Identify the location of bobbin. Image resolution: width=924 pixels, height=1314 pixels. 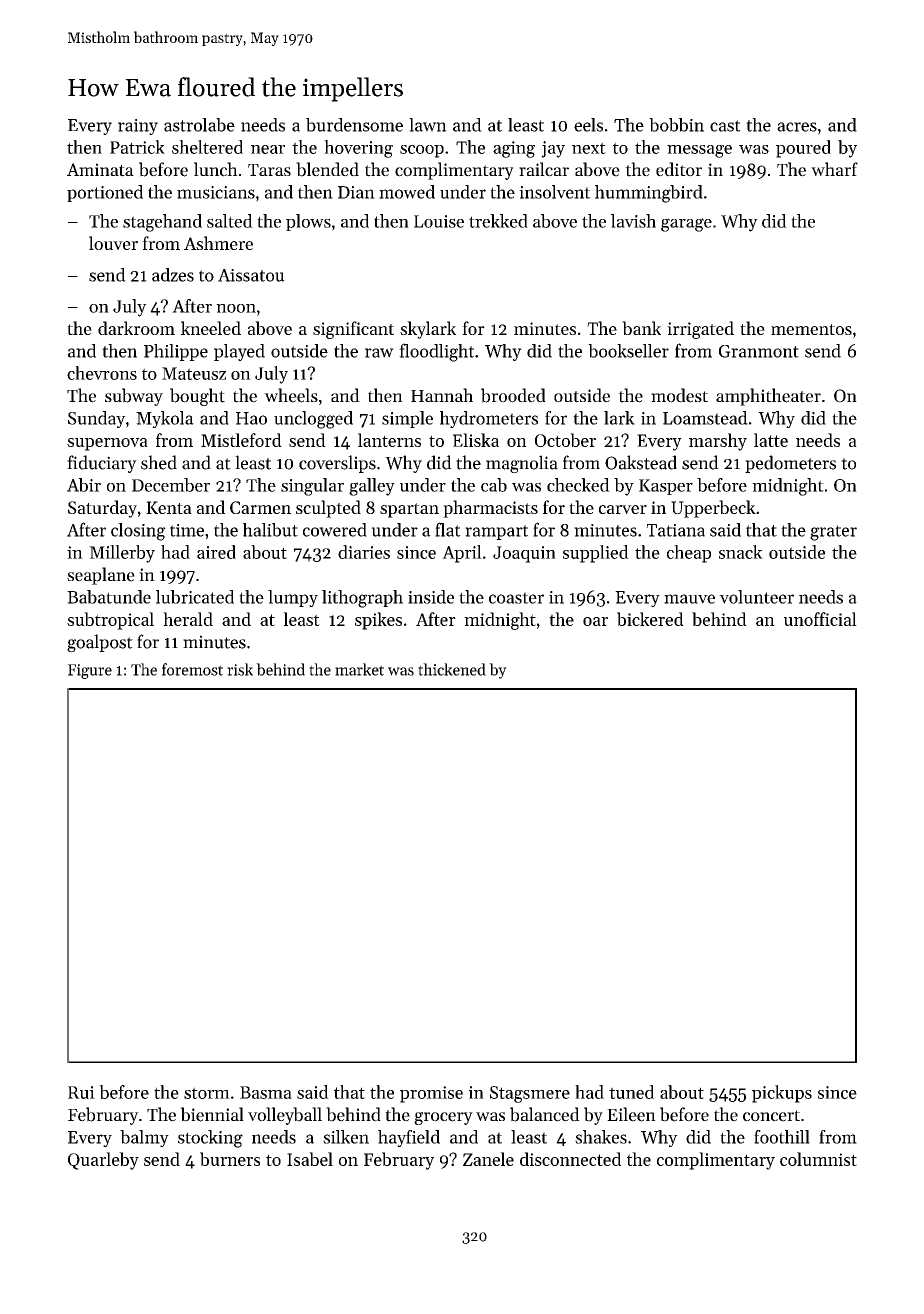
(676, 125).
